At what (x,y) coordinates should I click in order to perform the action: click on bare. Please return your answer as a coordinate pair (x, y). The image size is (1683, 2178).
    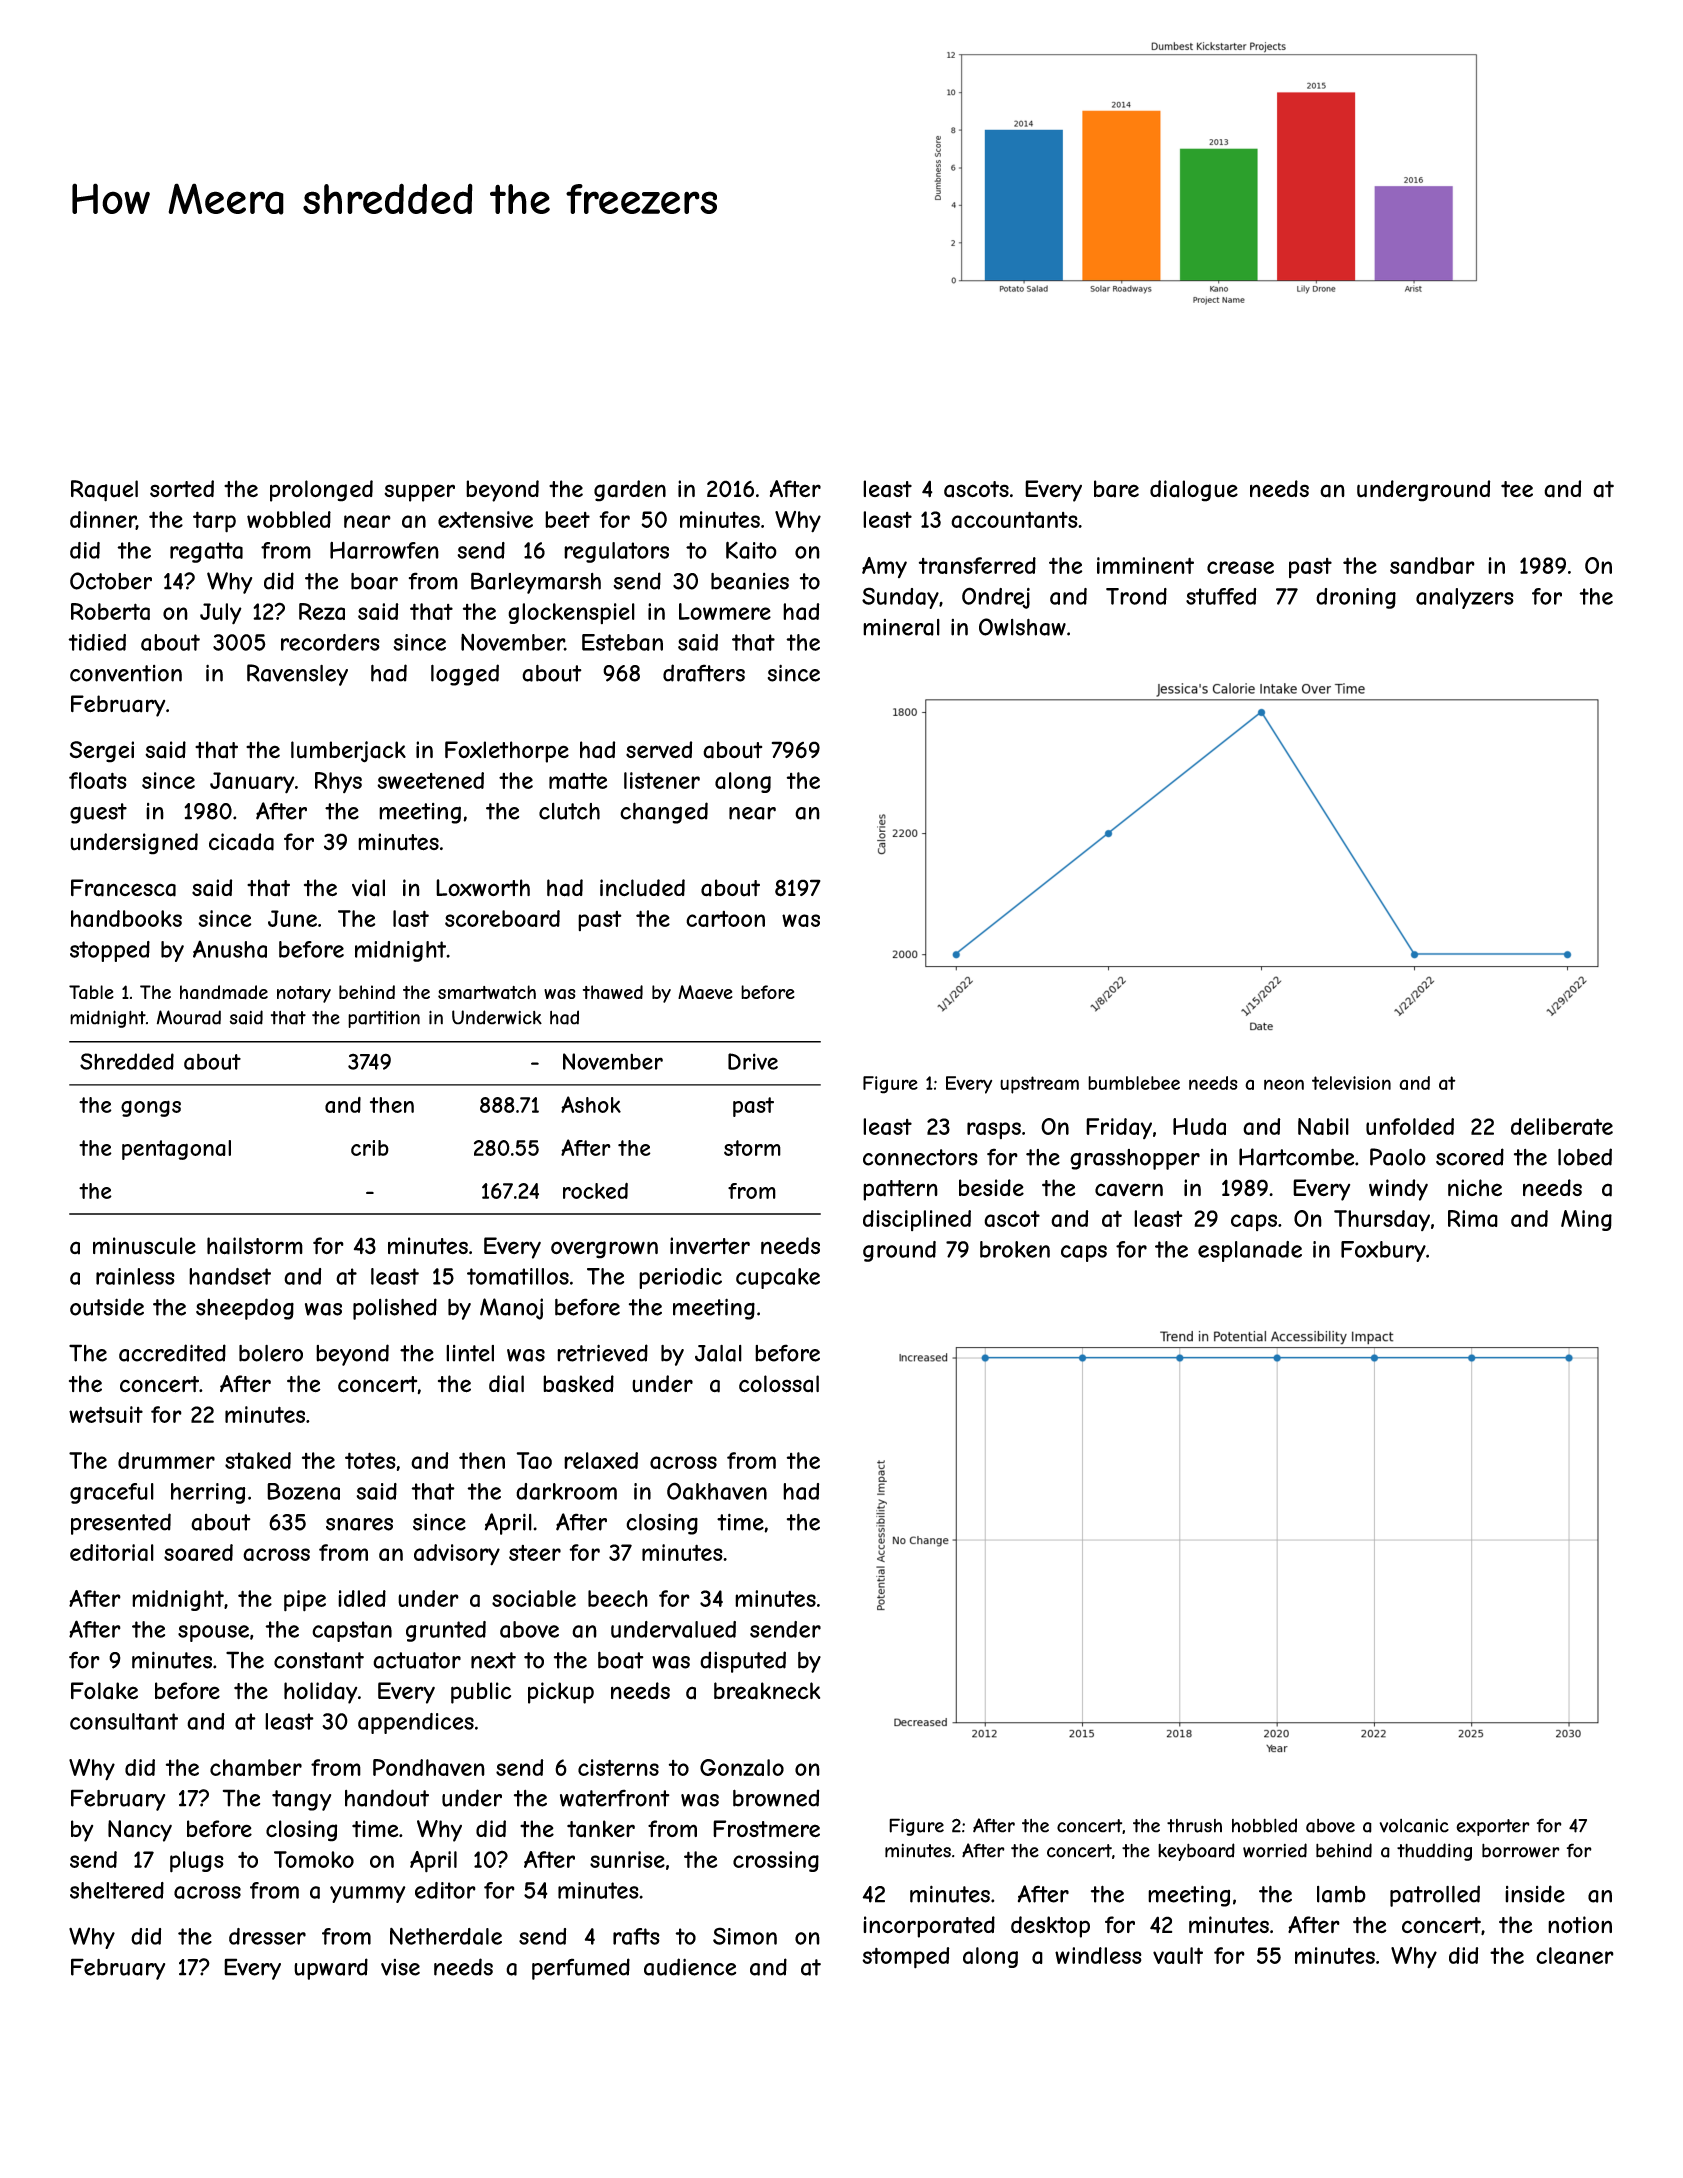
    Looking at the image, I should click on (1116, 489).
